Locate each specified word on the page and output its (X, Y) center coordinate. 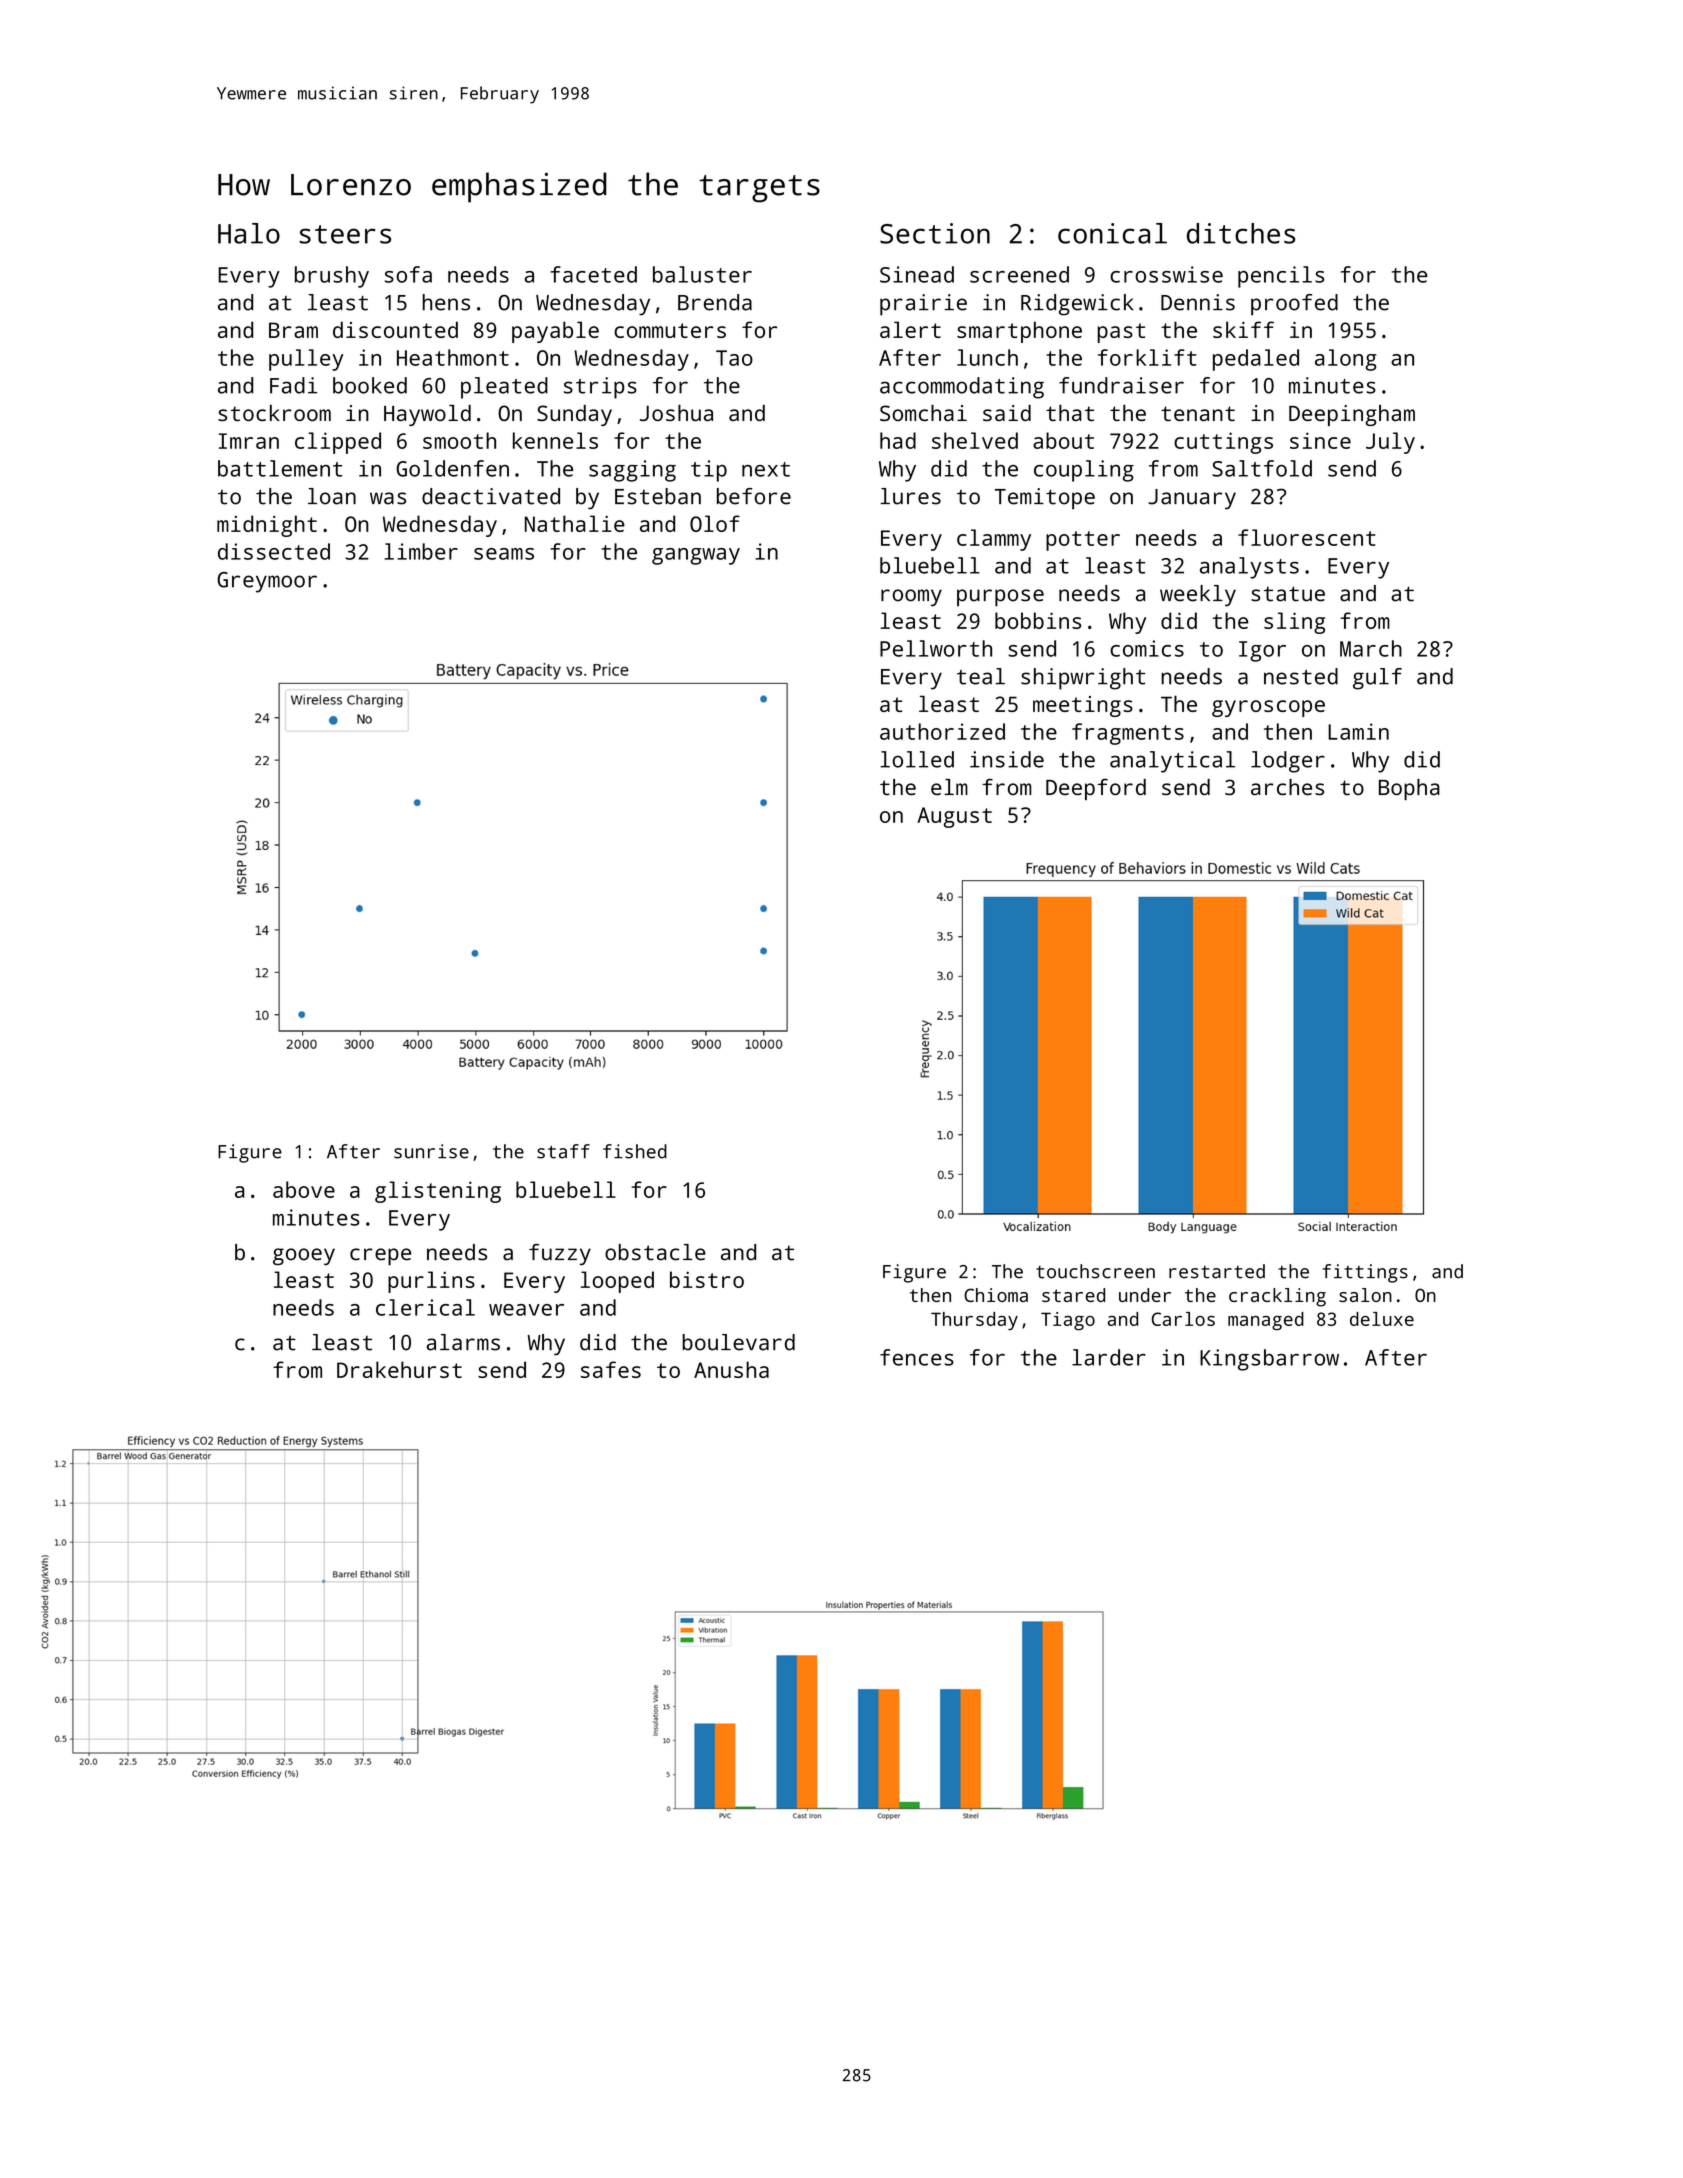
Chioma (996, 1295)
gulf (1377, 679)
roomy (911, 597)
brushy (332, 277)
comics (1147, 648)
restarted (1217, 1271)
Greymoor (267, 582)
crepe (380, 1257)
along (1346, 360)
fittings (1365, 1273)
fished (635, 1151)
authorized (942, 731)
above (304, 1189)
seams (504, 554)
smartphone (1019, 332)
